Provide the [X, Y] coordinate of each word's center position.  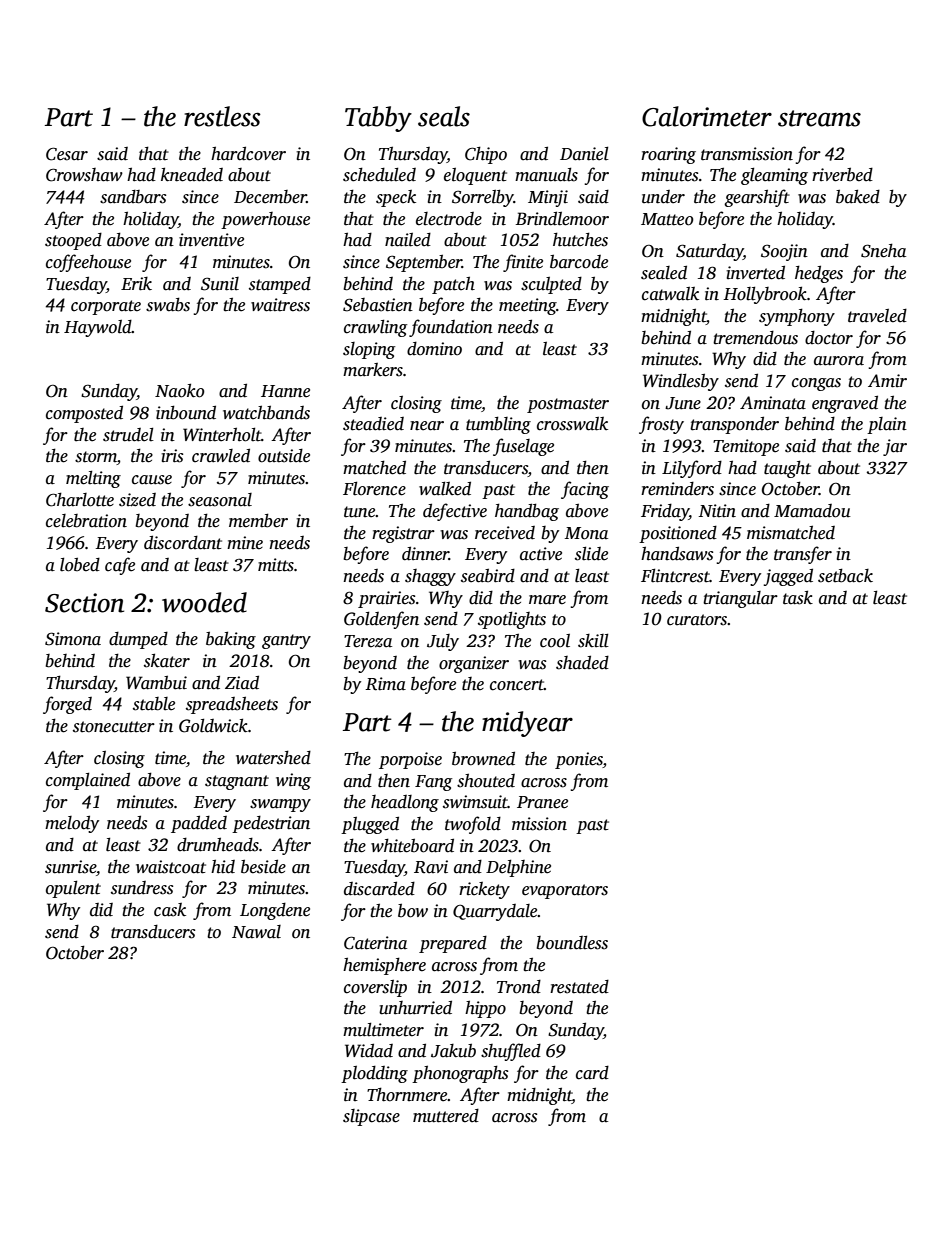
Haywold [98, 328]
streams [819, 118]
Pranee [542, 802]
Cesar [67, 154]
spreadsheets [232, 705]
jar [895, 447]
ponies [579, 760]
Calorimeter [707, 116]
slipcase [371, 1117]
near [427, 426]
